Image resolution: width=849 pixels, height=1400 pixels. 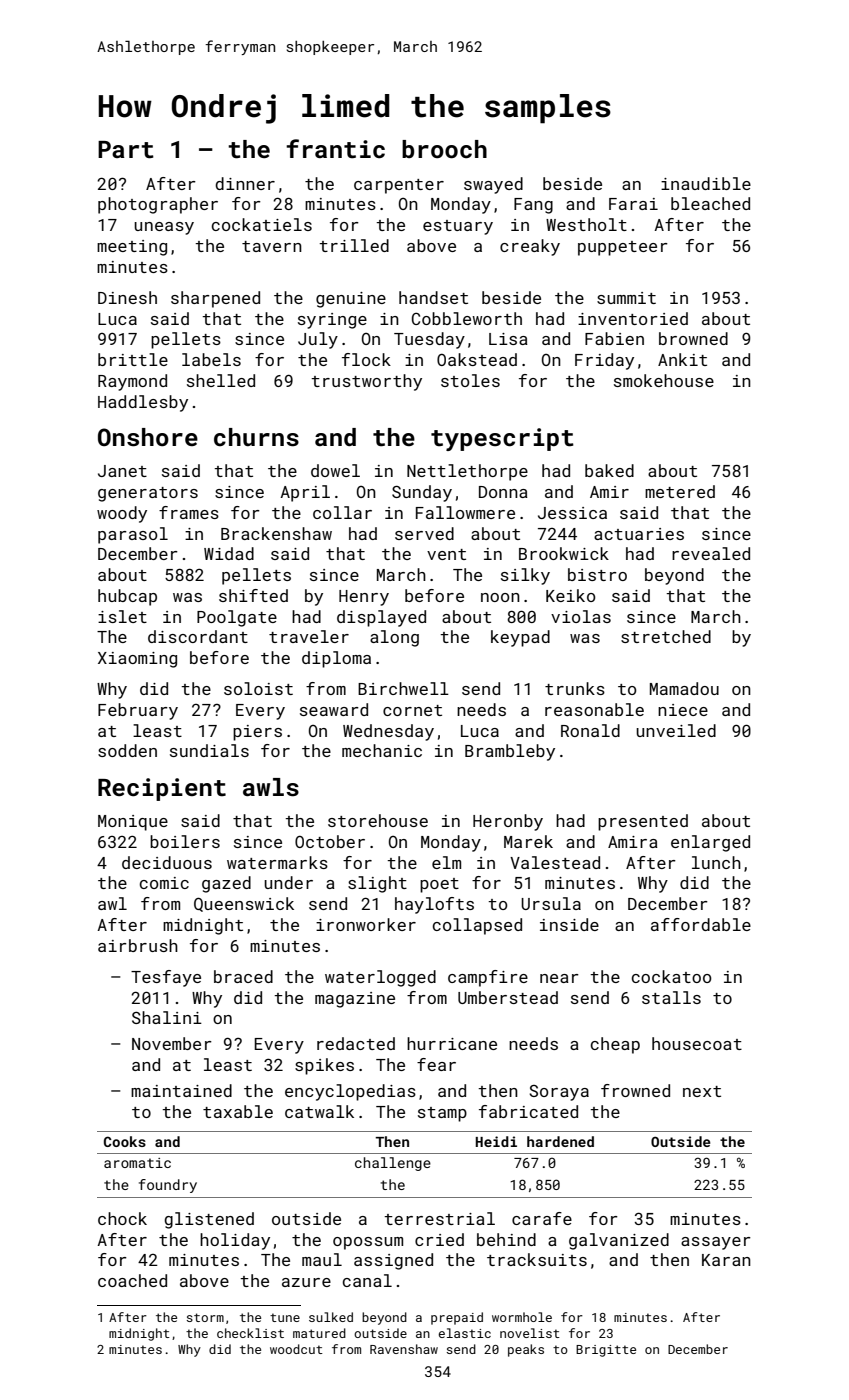 I want to click on Mamadou, so click(x=684, y=688).
